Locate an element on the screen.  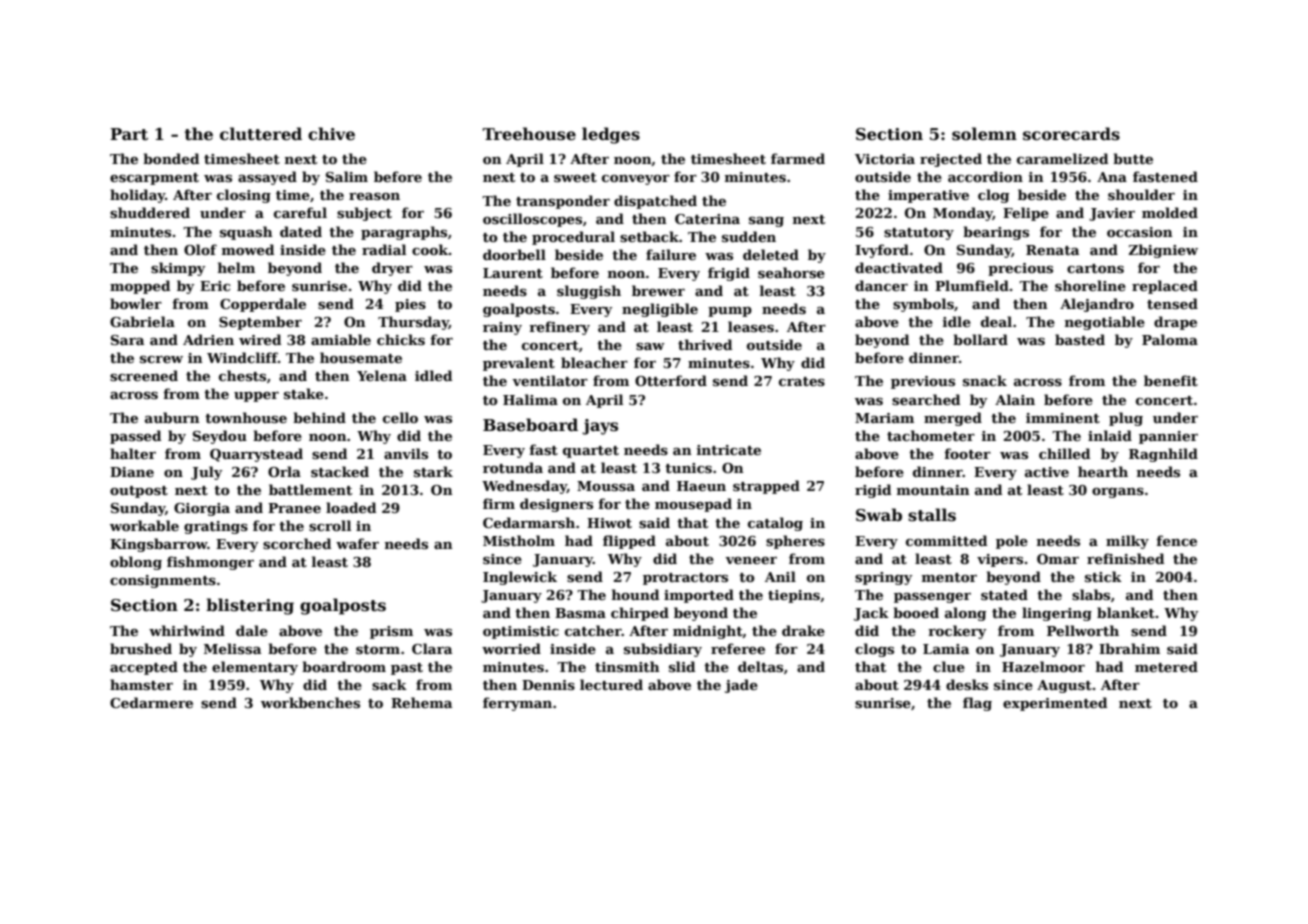
amiable is located at coordinates (341, 339).
